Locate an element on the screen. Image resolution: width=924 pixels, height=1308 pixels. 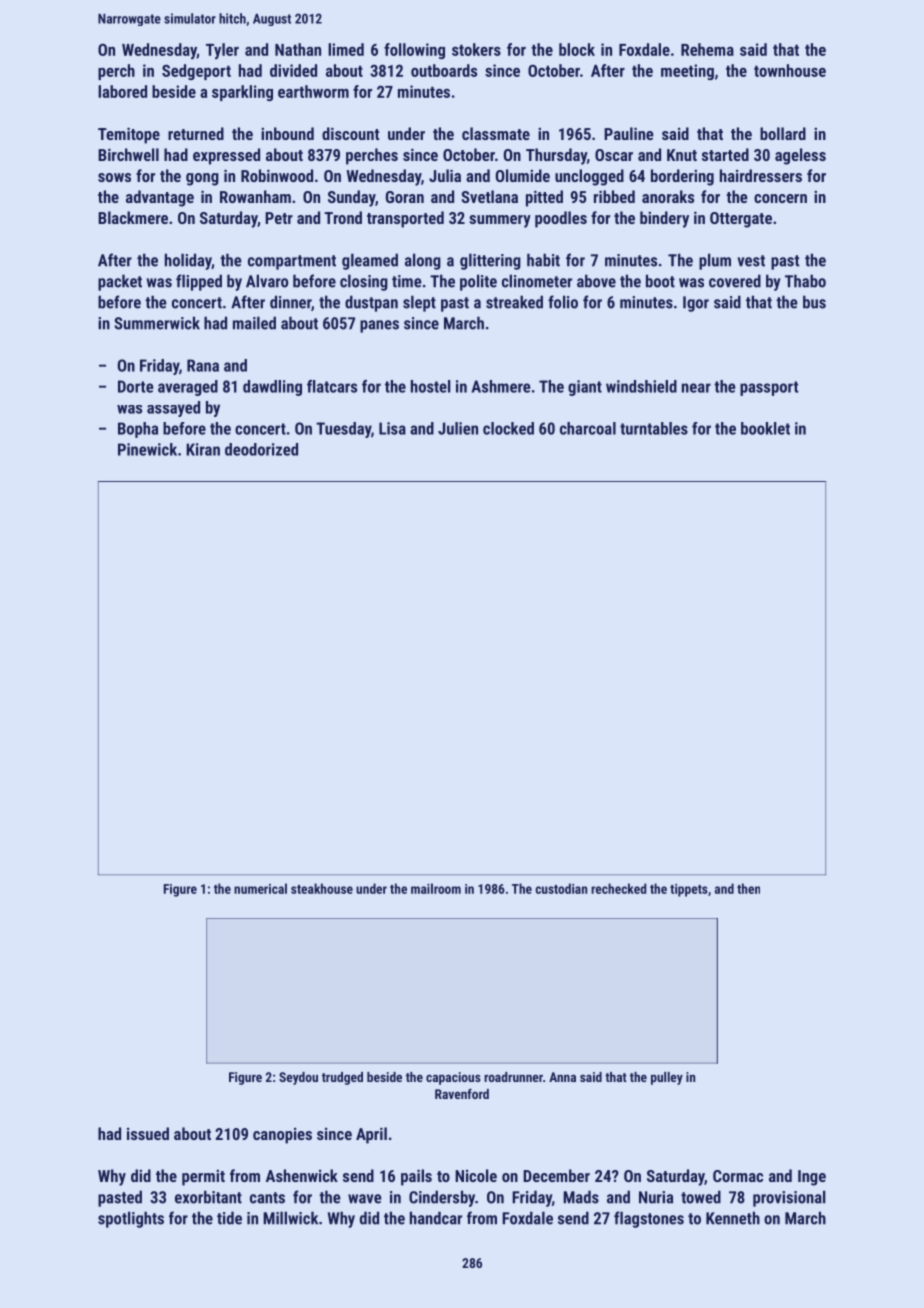
issued is located at coordinates (148, 1133).
